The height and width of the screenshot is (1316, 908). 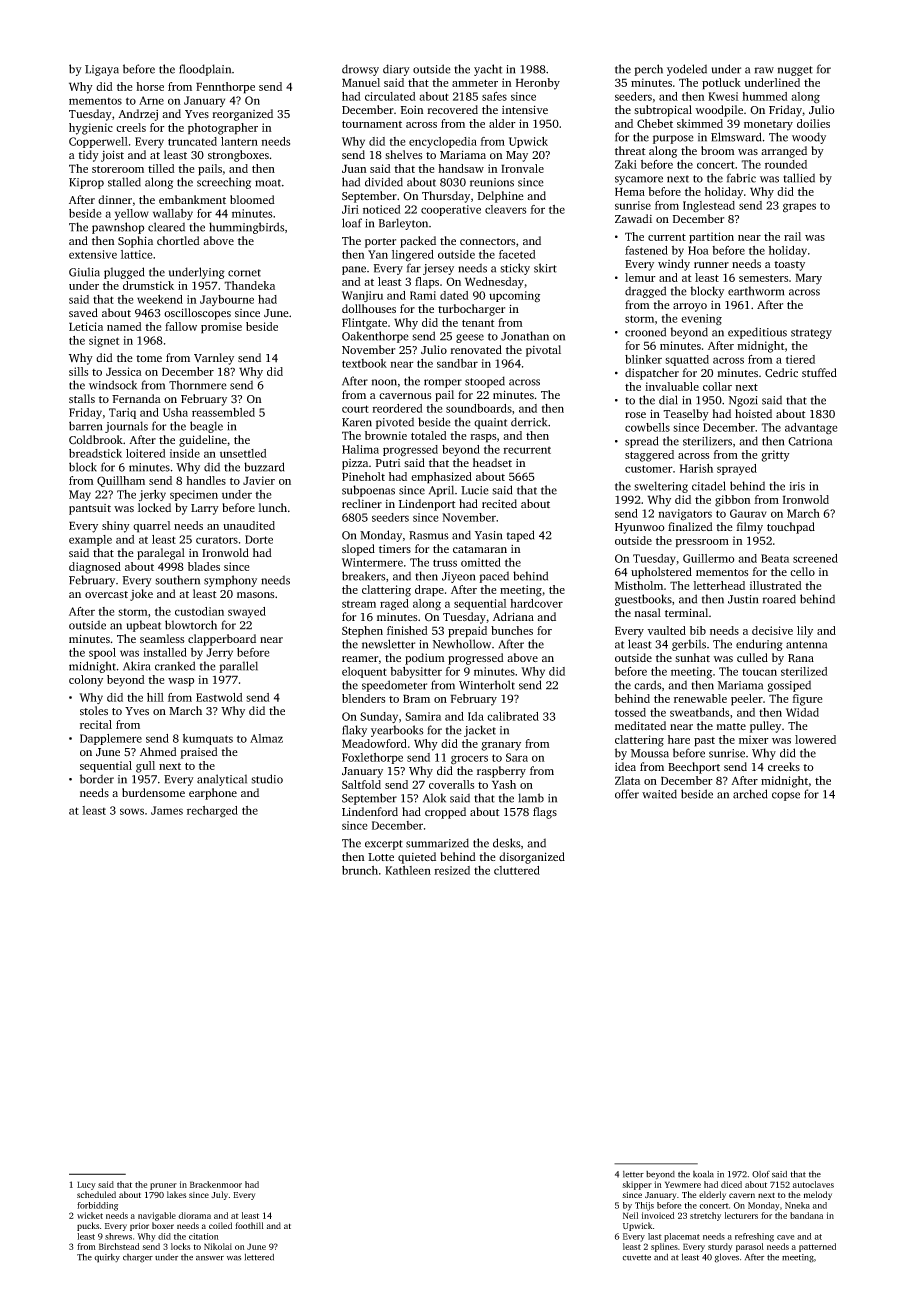 What do you see at coordinates (811, 429) in the screenshot?
I see `advantage` at bounding box center [811, 429].
